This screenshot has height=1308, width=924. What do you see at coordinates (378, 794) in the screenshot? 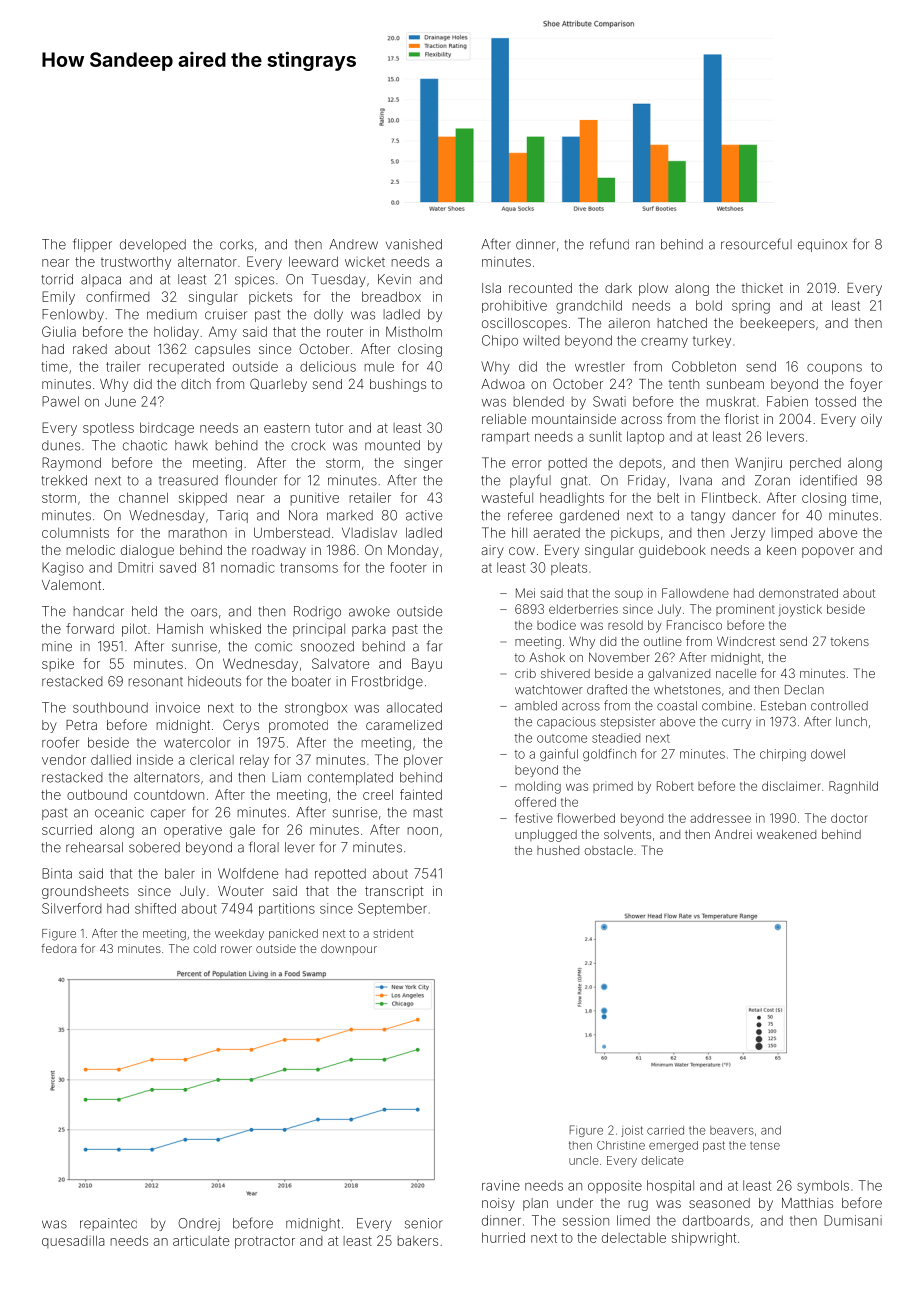
I see `creel` at bounding box center [378, 794].
